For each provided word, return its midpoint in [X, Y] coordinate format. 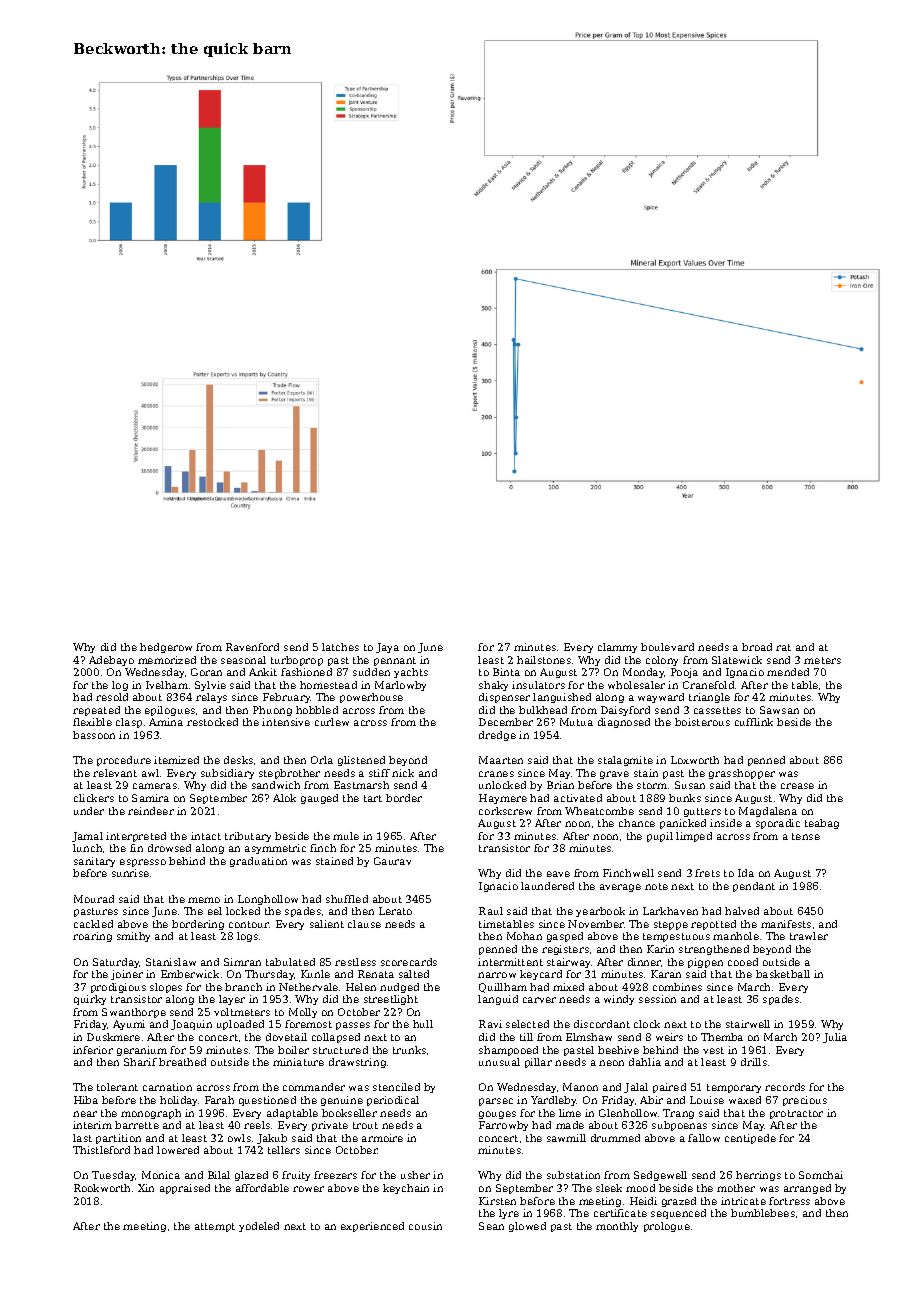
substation [573, 1175]
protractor [796, 1114]
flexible [92, 722]
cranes [496, 774]
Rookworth [102, 1188]
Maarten [501, 760]
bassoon [94, 735]
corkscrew [505, 811]
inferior [93, 1050]
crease [797, 786]
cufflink [754, 722]
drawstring [357, 1063]
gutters [702, 812]
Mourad [94, 899]
